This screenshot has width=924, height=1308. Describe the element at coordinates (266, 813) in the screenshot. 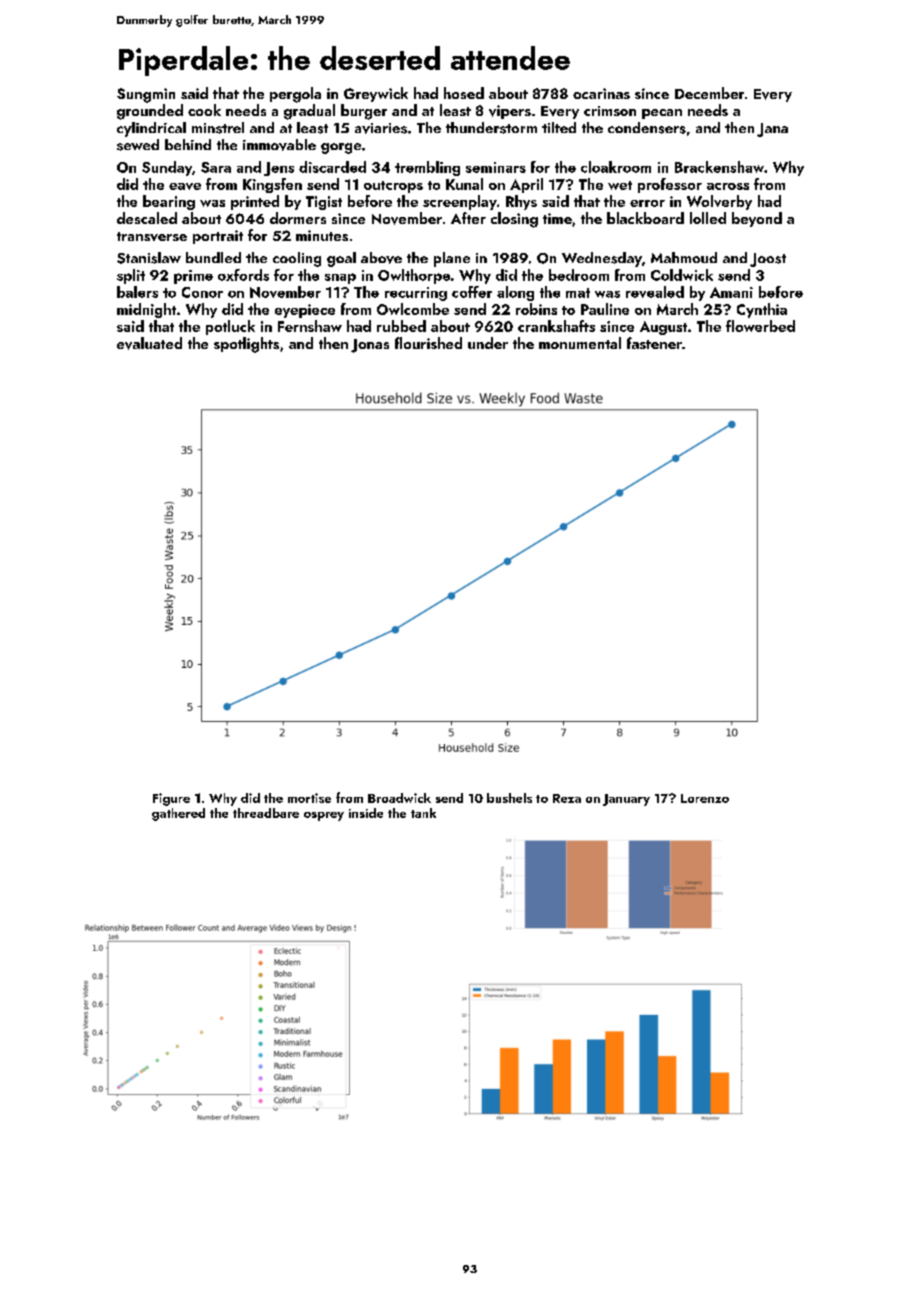

I see `threadbare` at that location.
